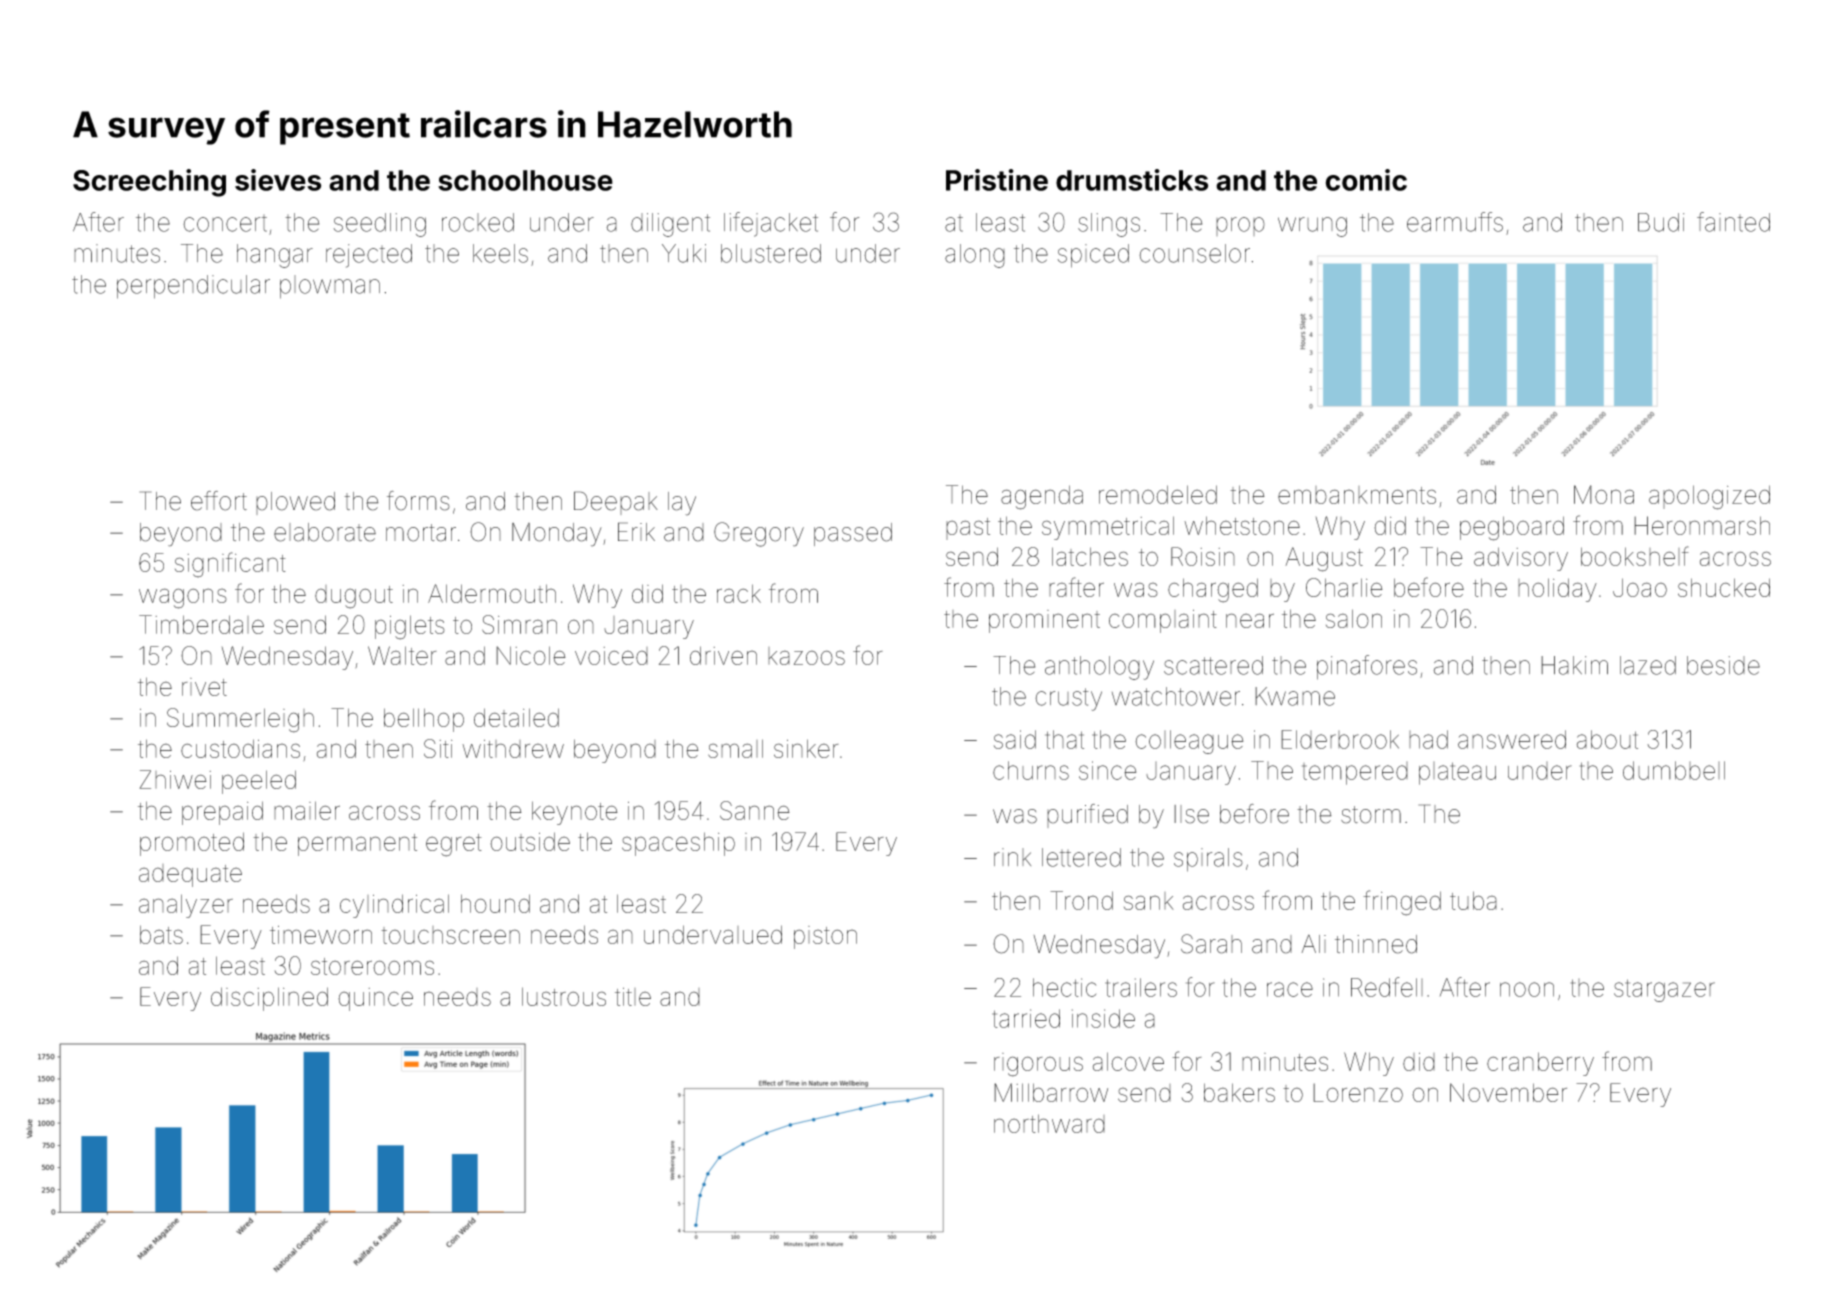  Describe the element at coordinates (424, 720) in the screenshot. I see `bellhop` at that location.
